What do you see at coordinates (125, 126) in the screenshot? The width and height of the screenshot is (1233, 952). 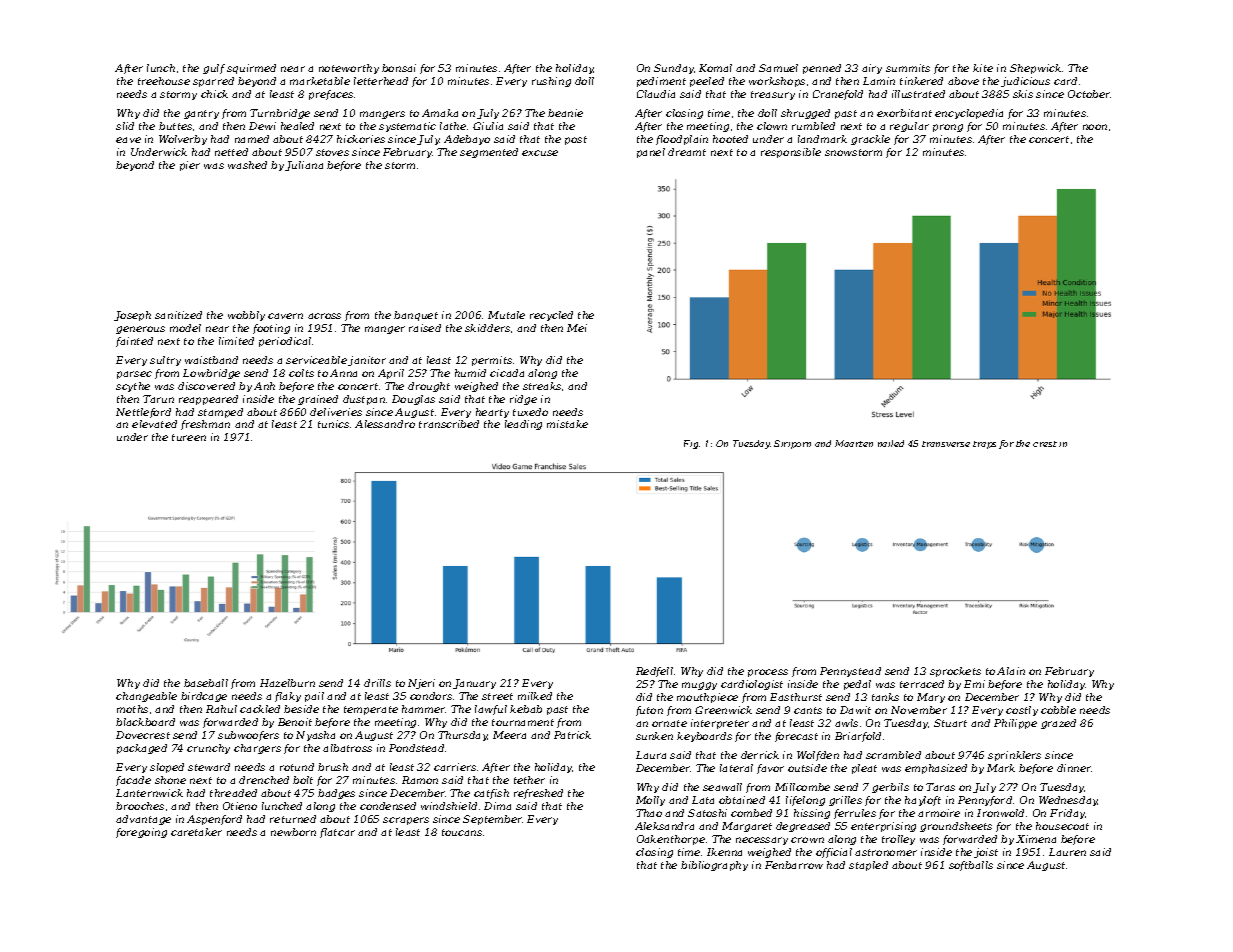 I see `slid` at bounding box center [125, 126].
